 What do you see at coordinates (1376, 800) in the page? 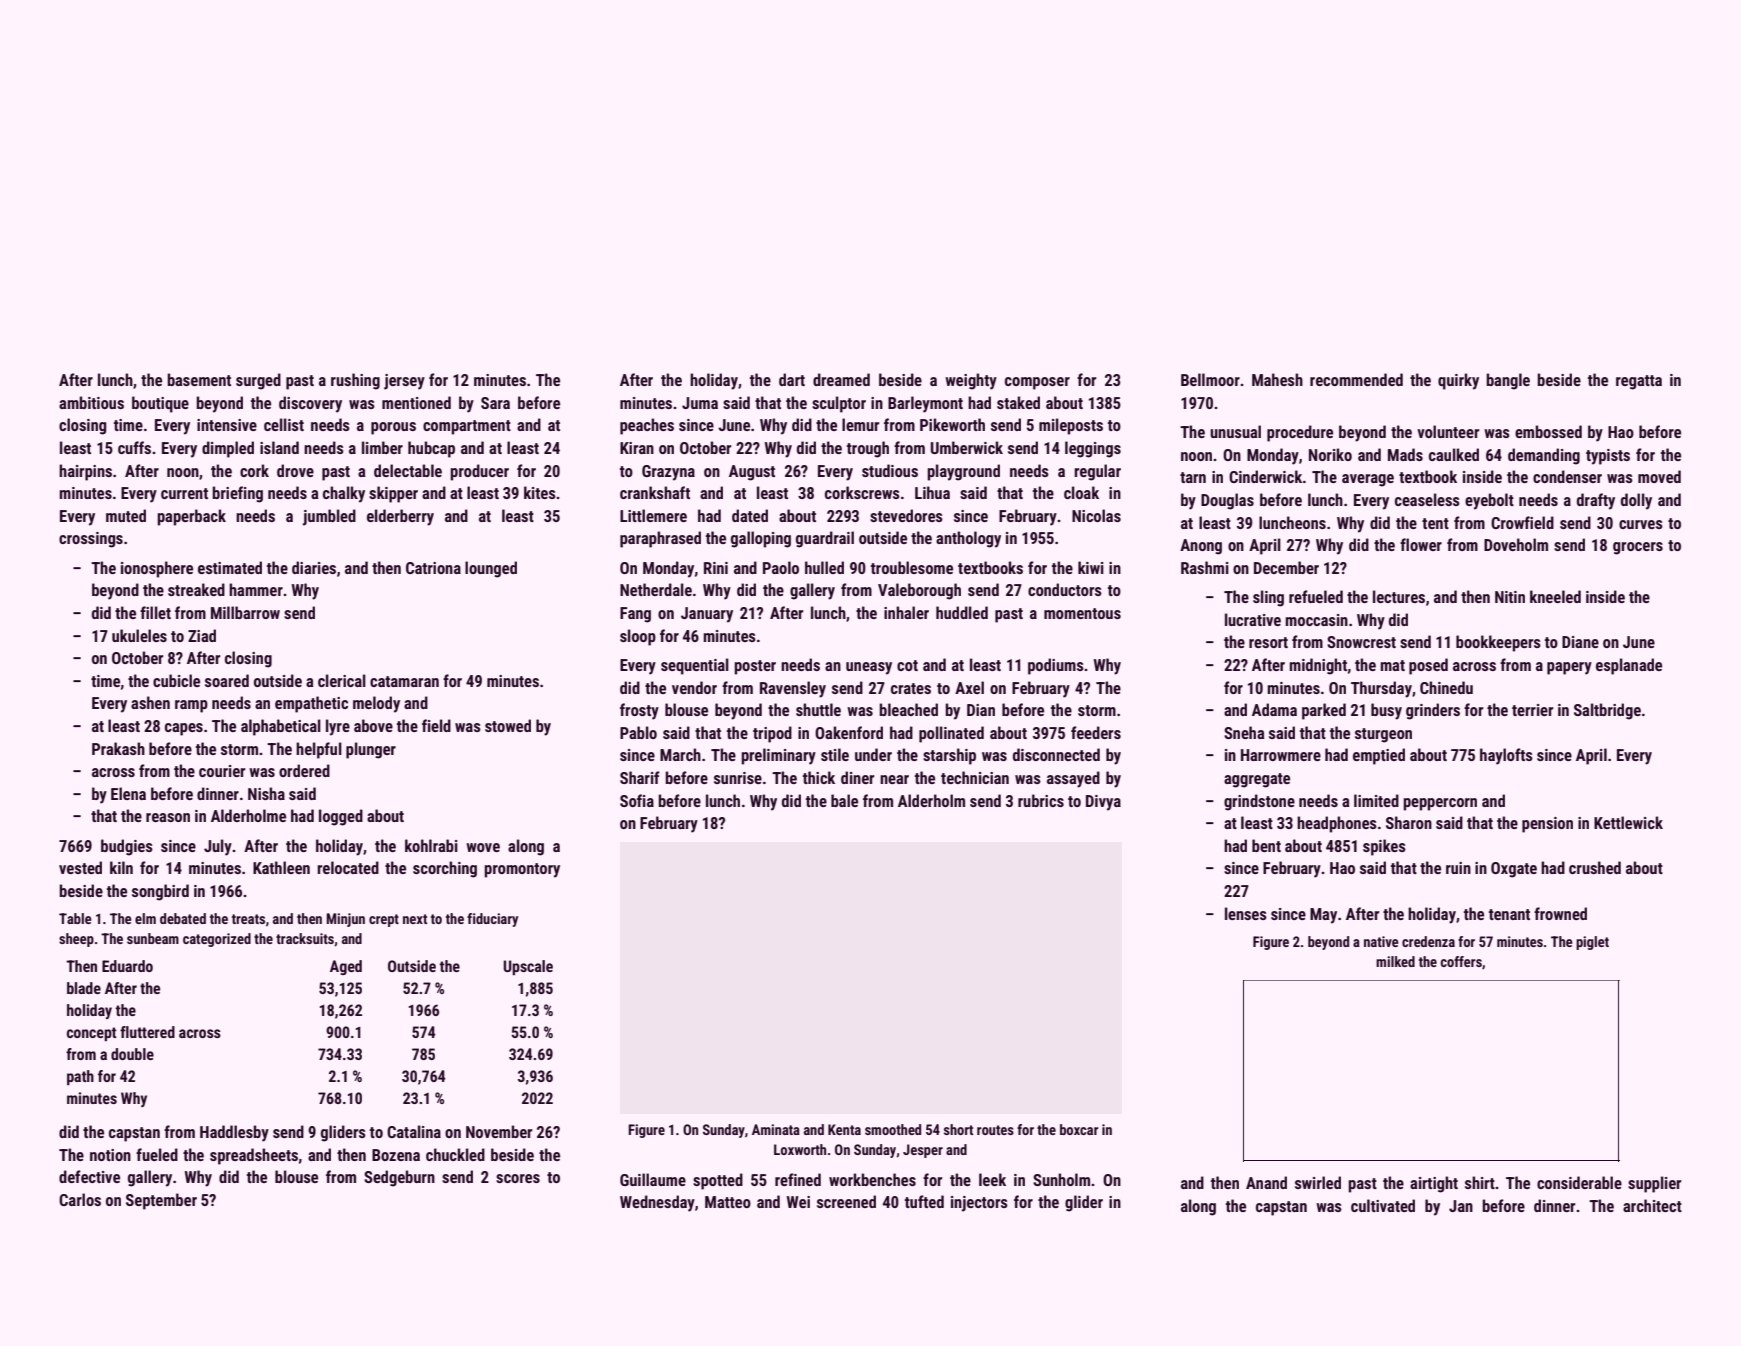
I see `limited` at bounding box center [1376, 800].
